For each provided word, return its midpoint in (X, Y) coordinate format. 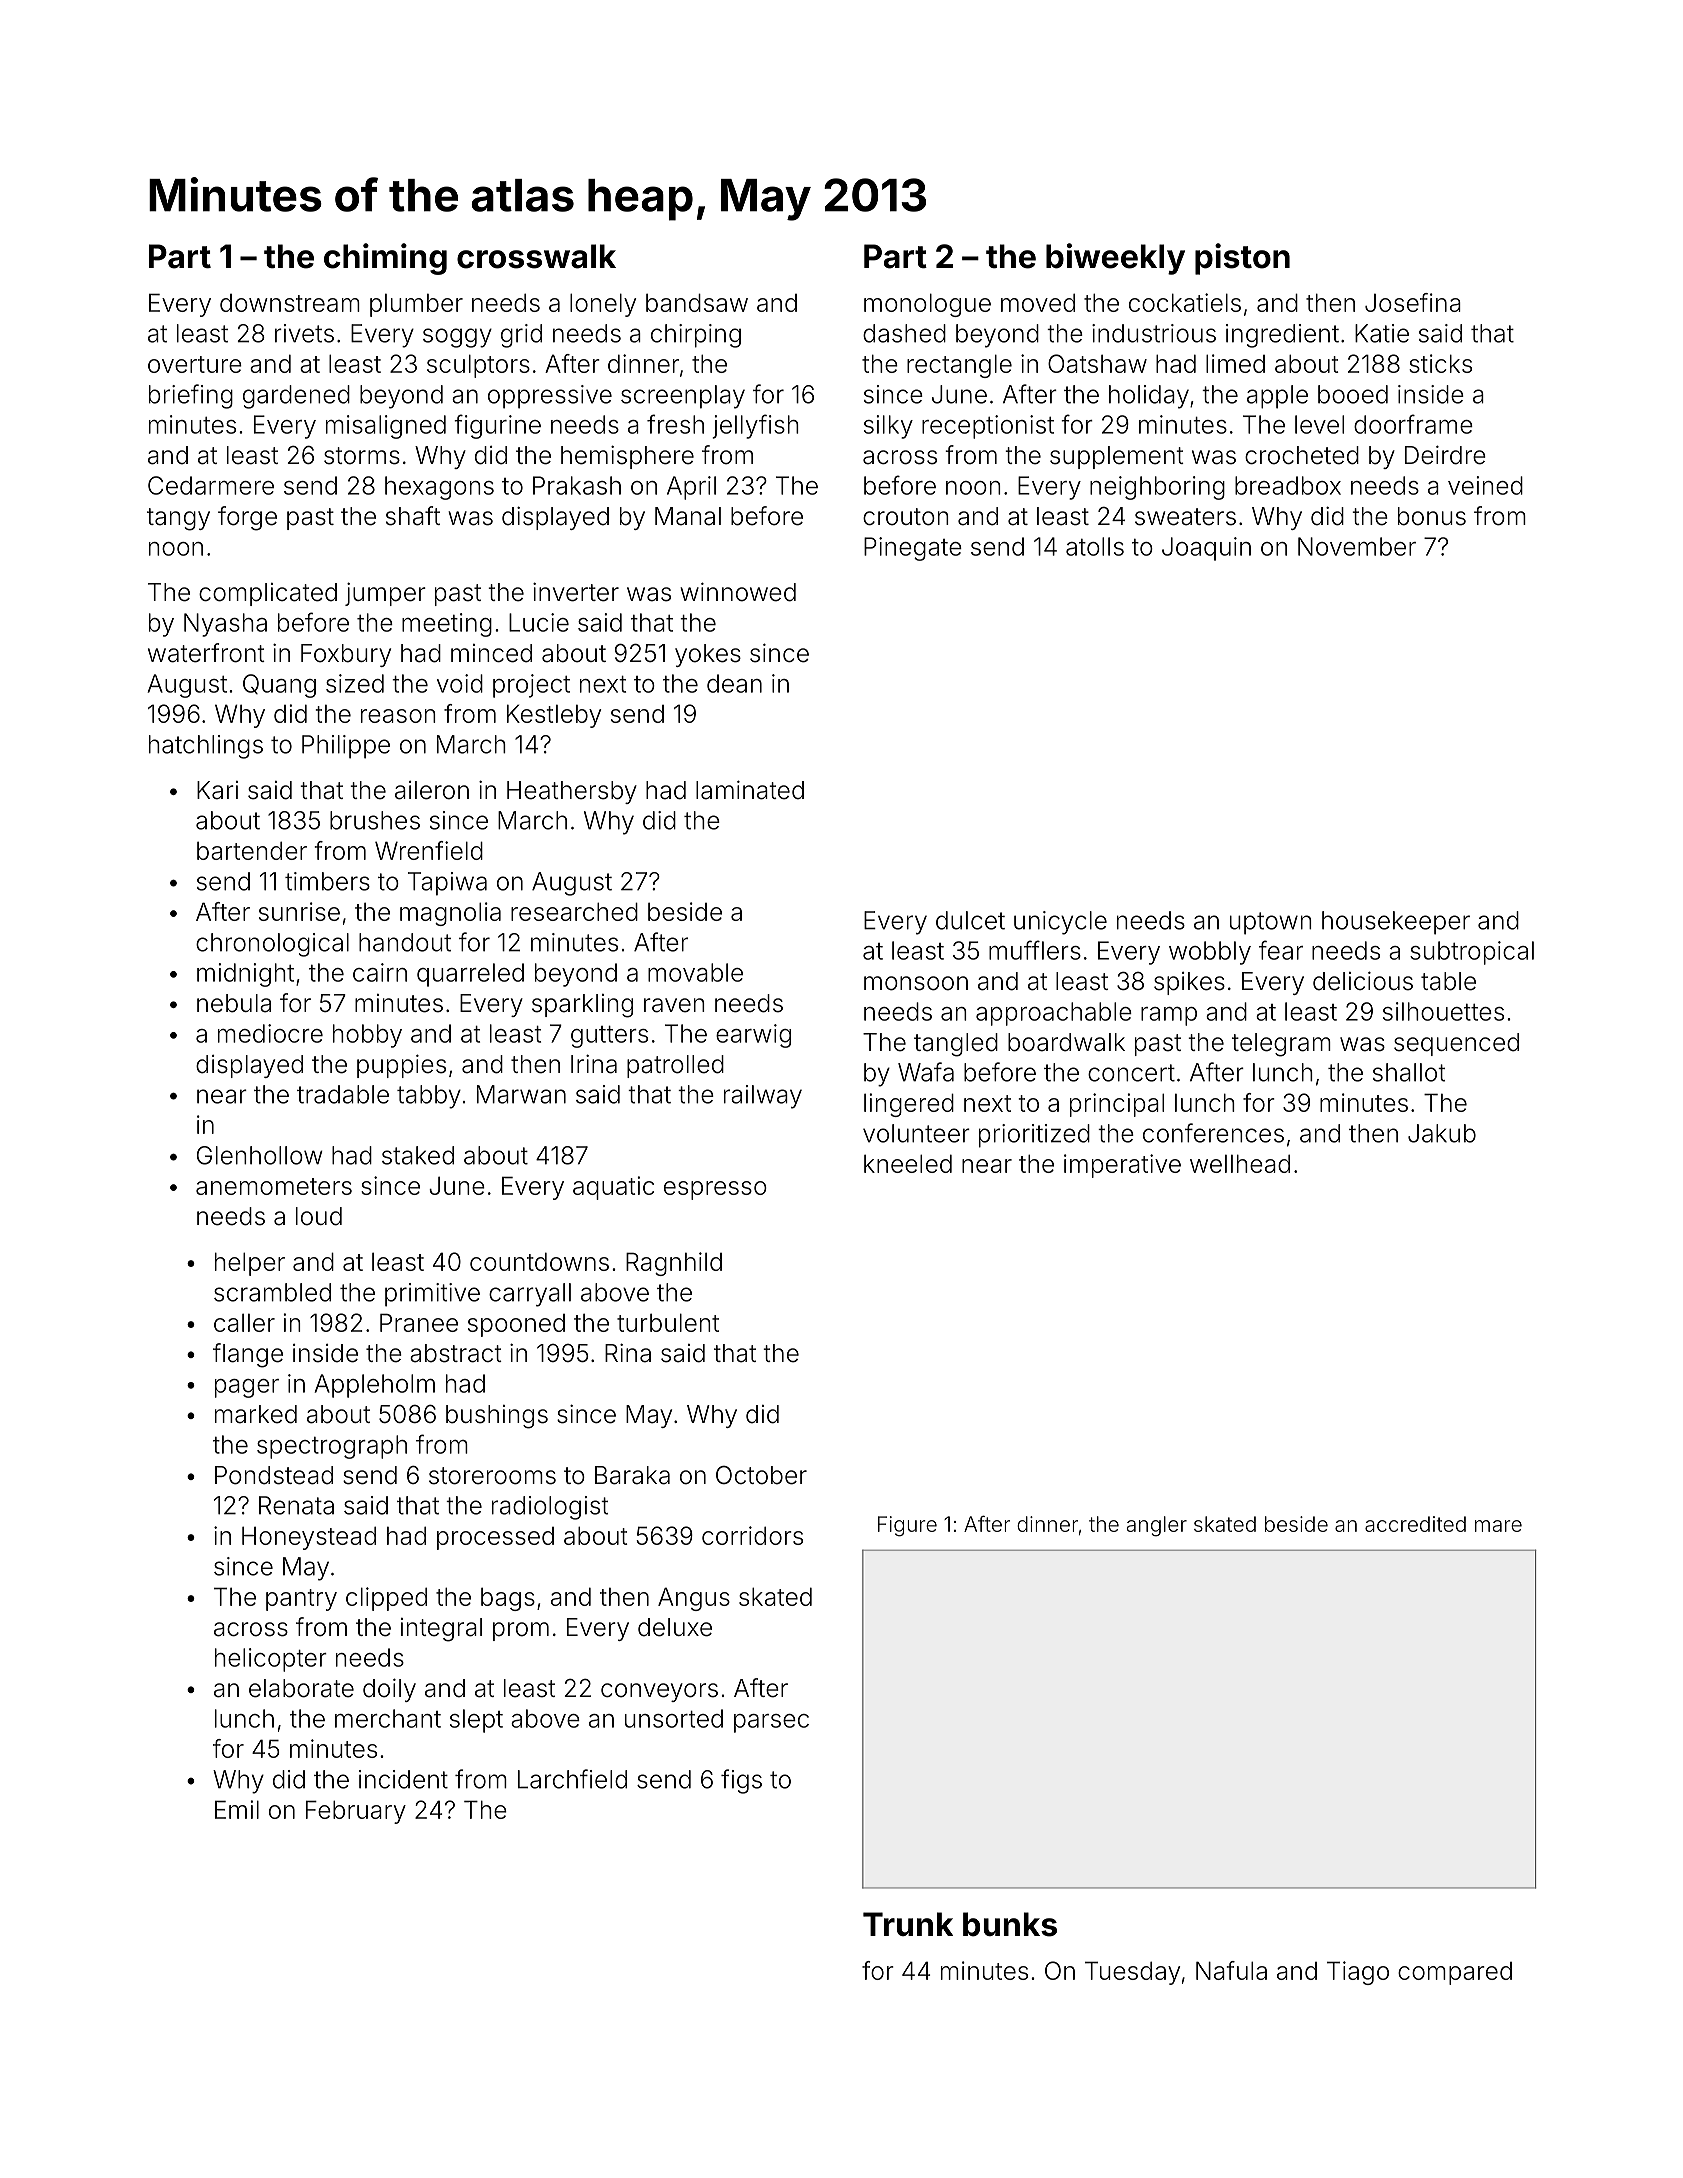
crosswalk (536, 256)
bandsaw (697, 302)
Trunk (908, 1924)
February (356, 1812)
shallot (1409, 1072)
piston (1242, 259)
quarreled (470, 975)
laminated (750, 790)
